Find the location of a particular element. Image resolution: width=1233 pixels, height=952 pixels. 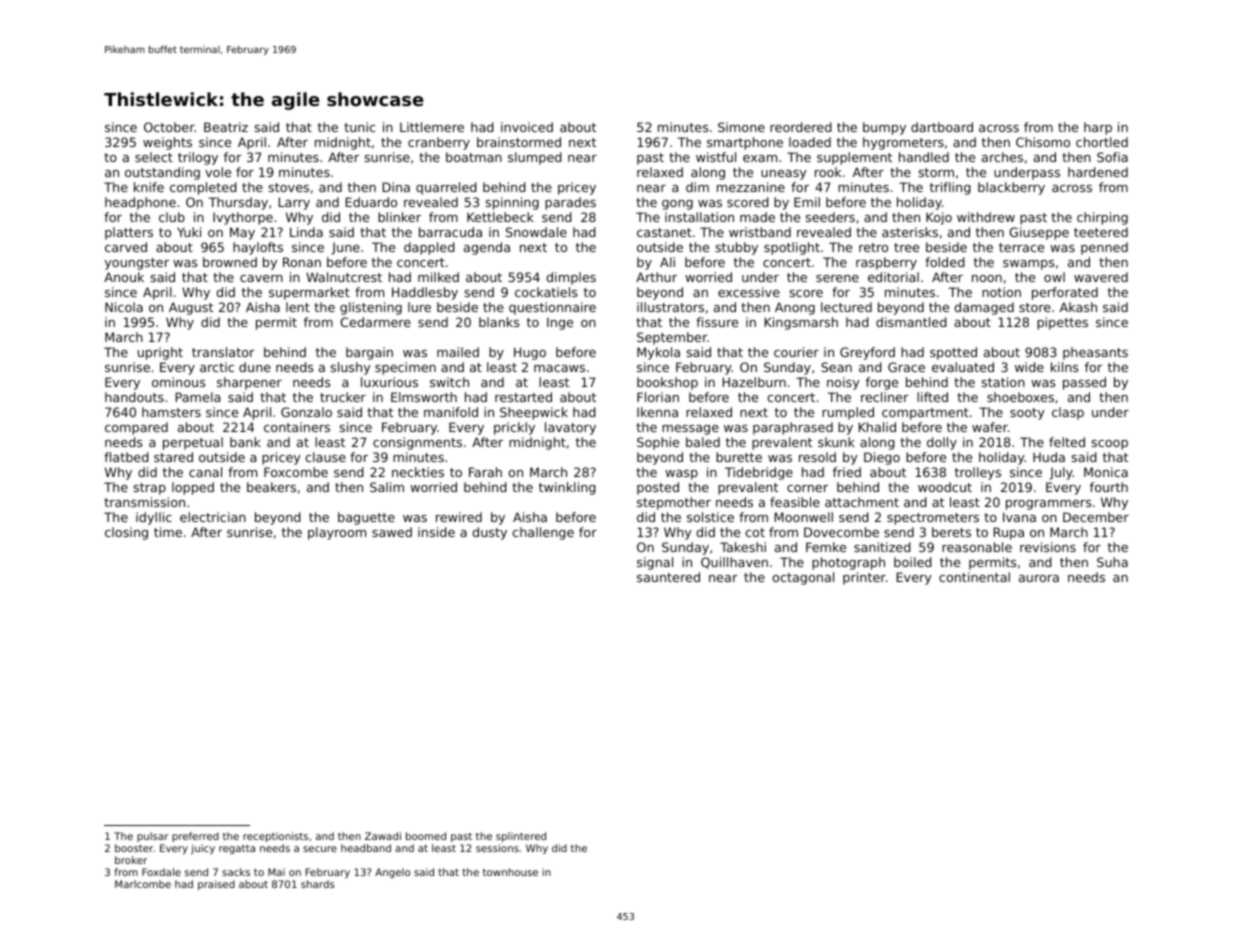

posted is located at coordinates (658, 488).
